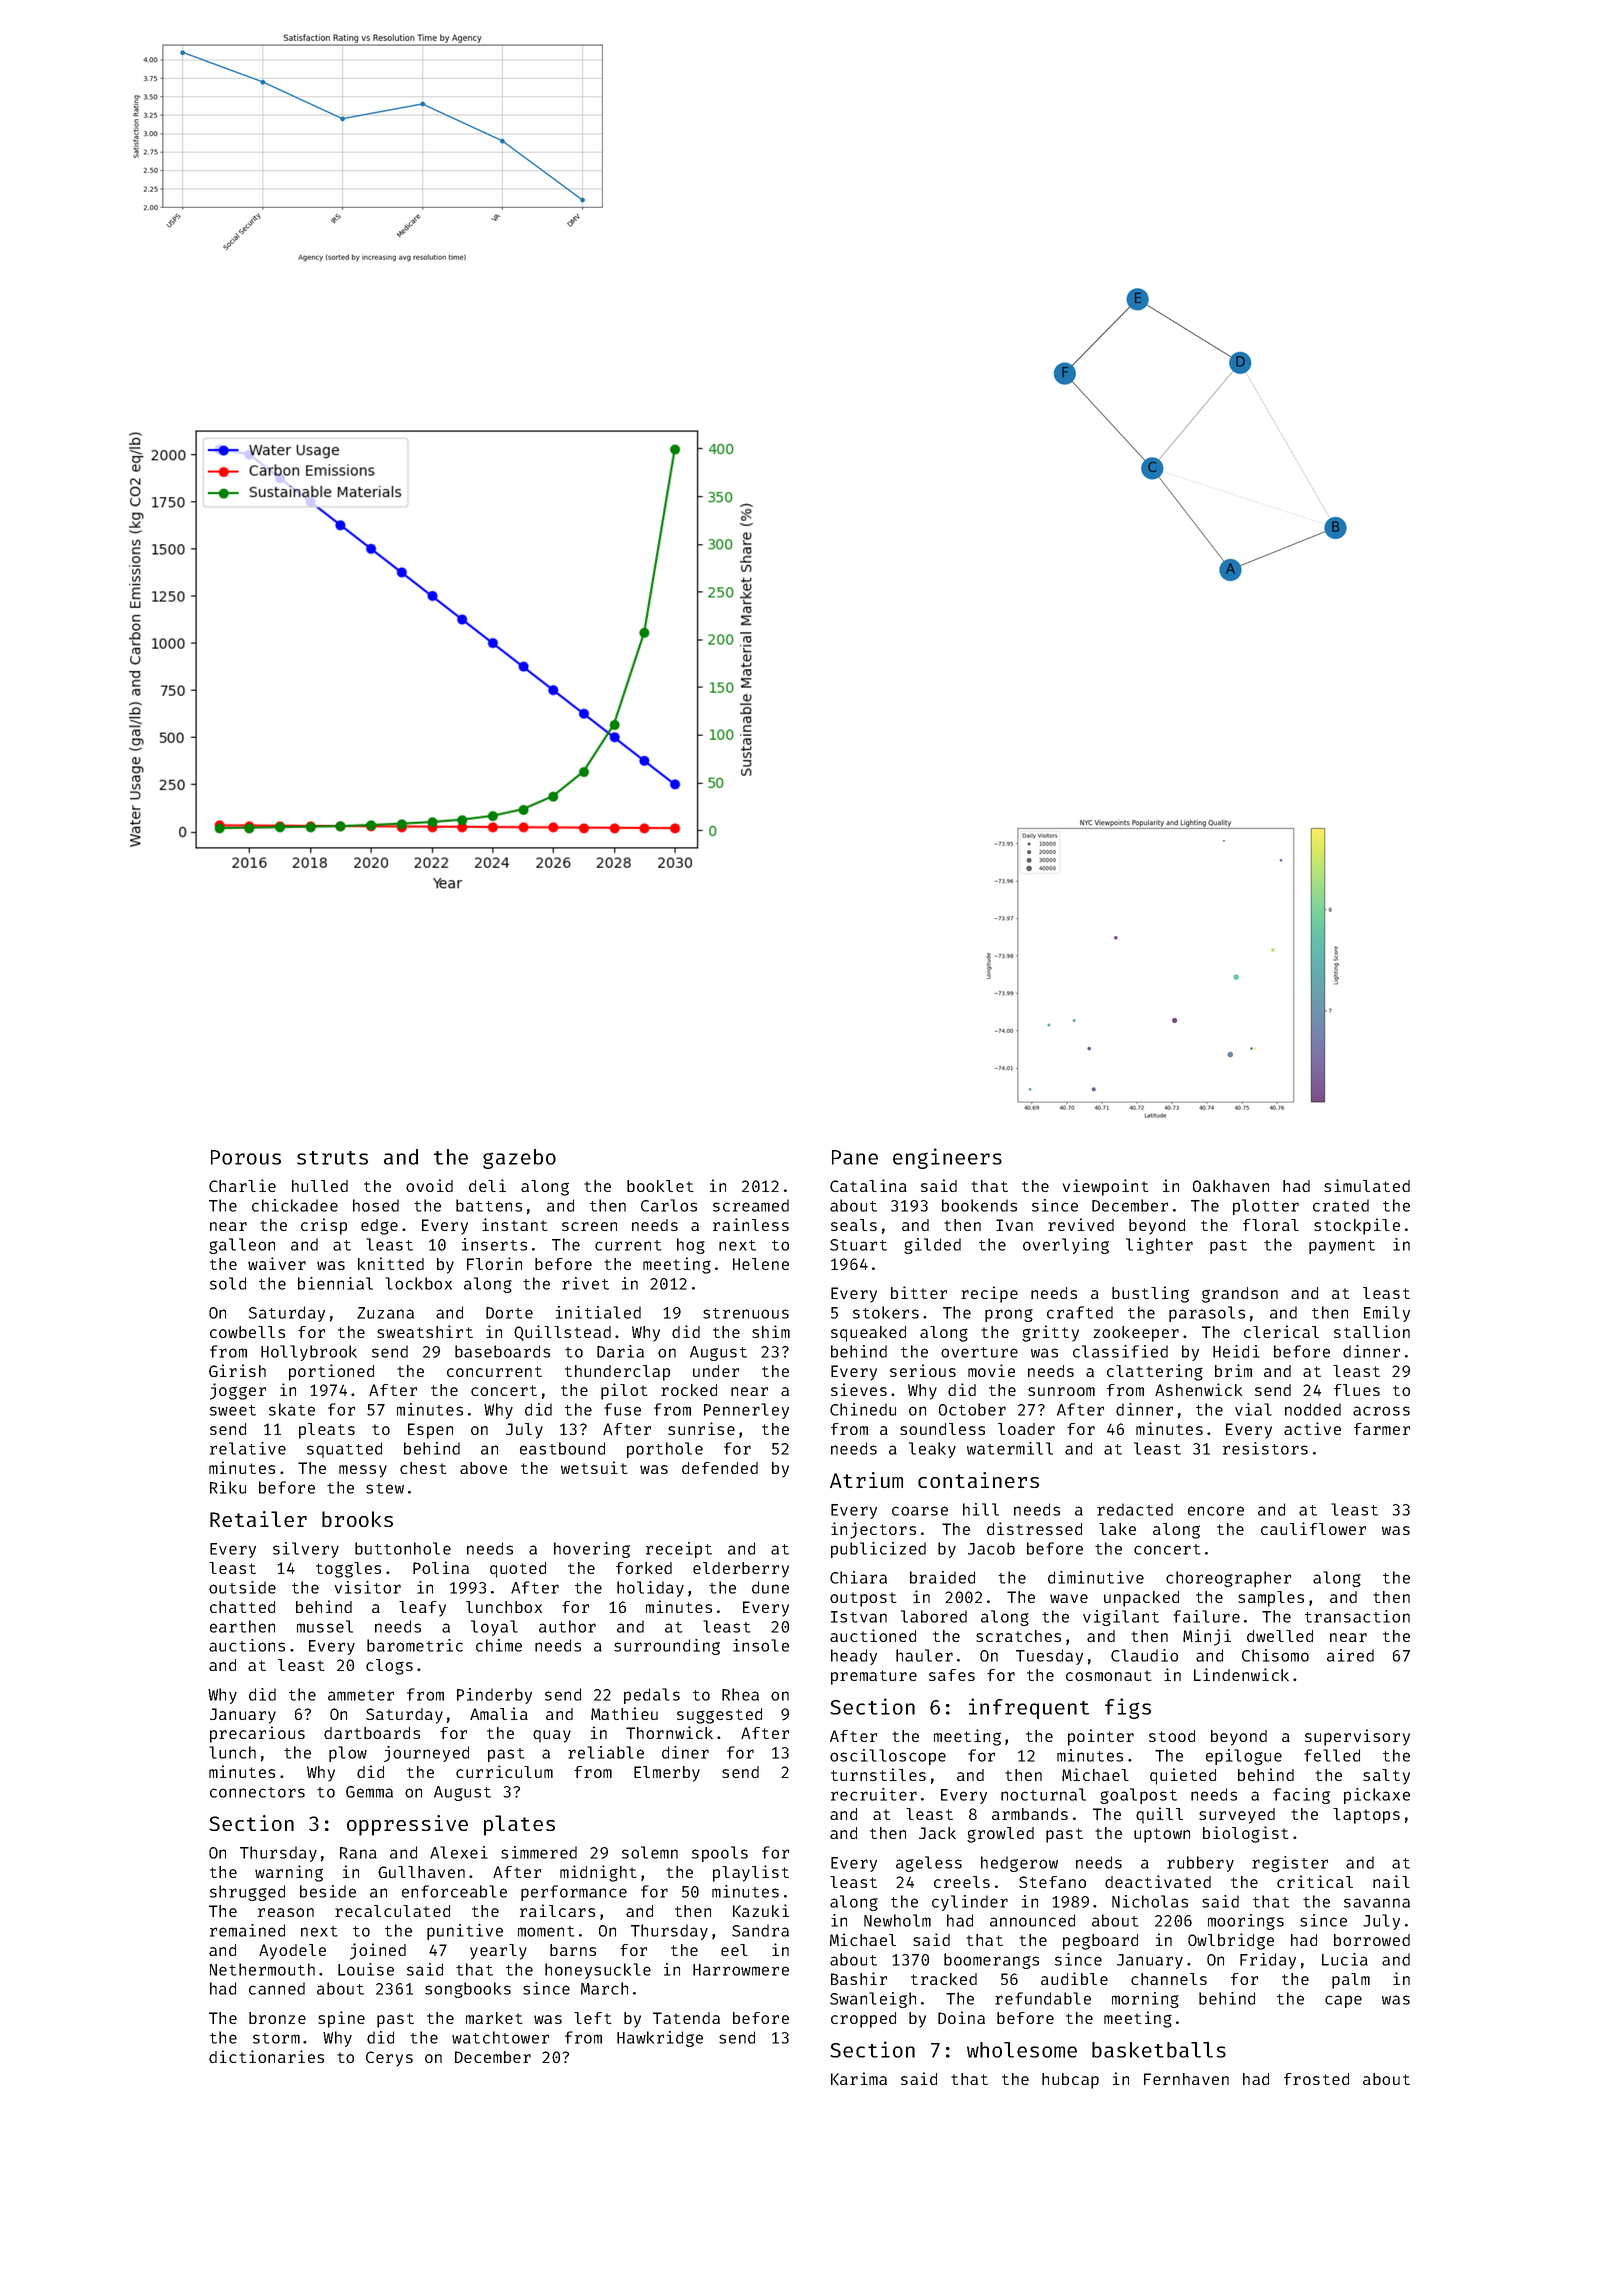  I want to click on joined, so click(378, 1951).
